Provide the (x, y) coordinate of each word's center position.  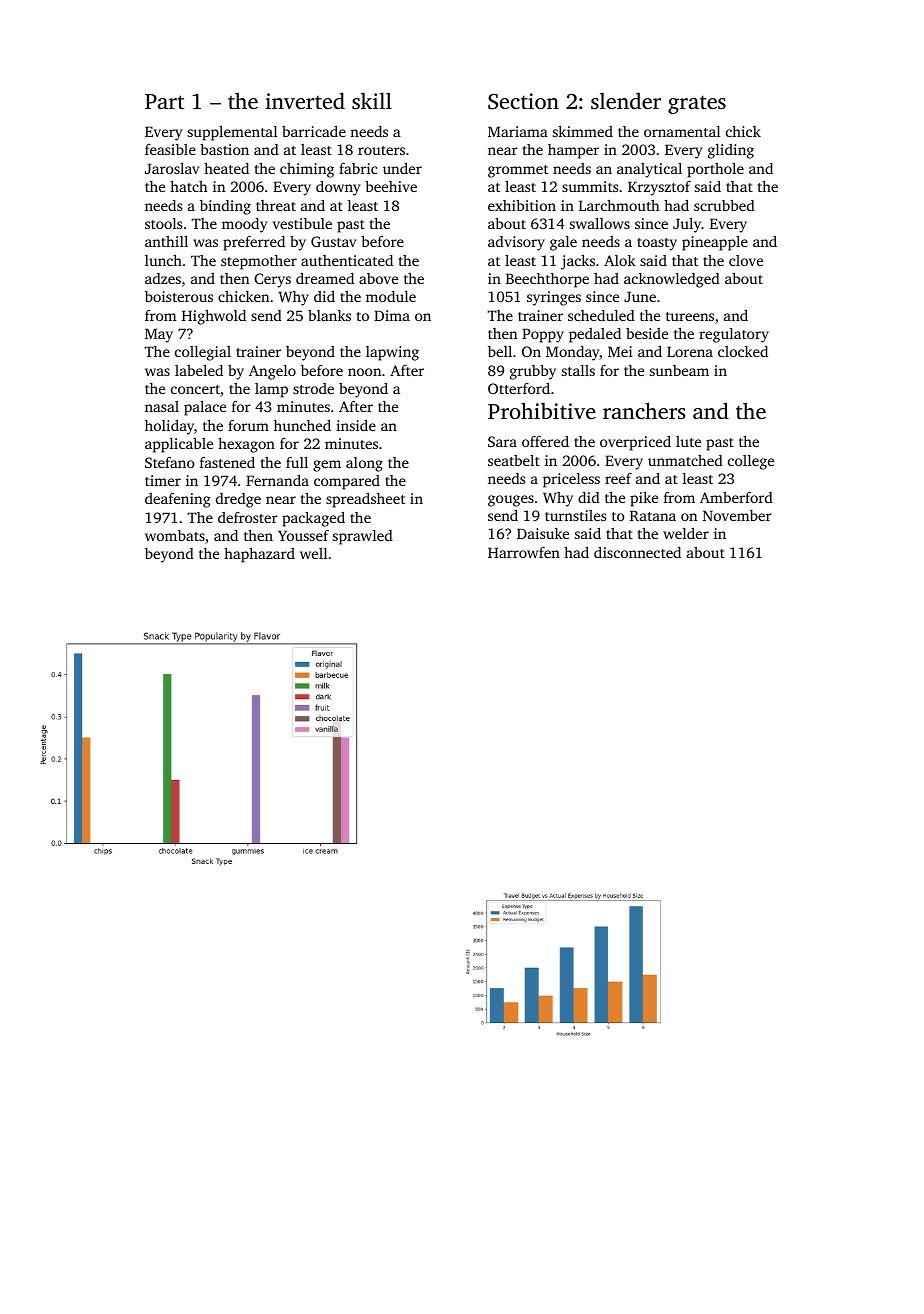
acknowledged (672, 280)
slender (626, 100)
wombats (175, 535)
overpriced (635, 443)
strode (313, 388)
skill (372, 100)
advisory (516, 243)
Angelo (272, 372)
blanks (329, 315)
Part (164, 101)
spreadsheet (365, 500)
